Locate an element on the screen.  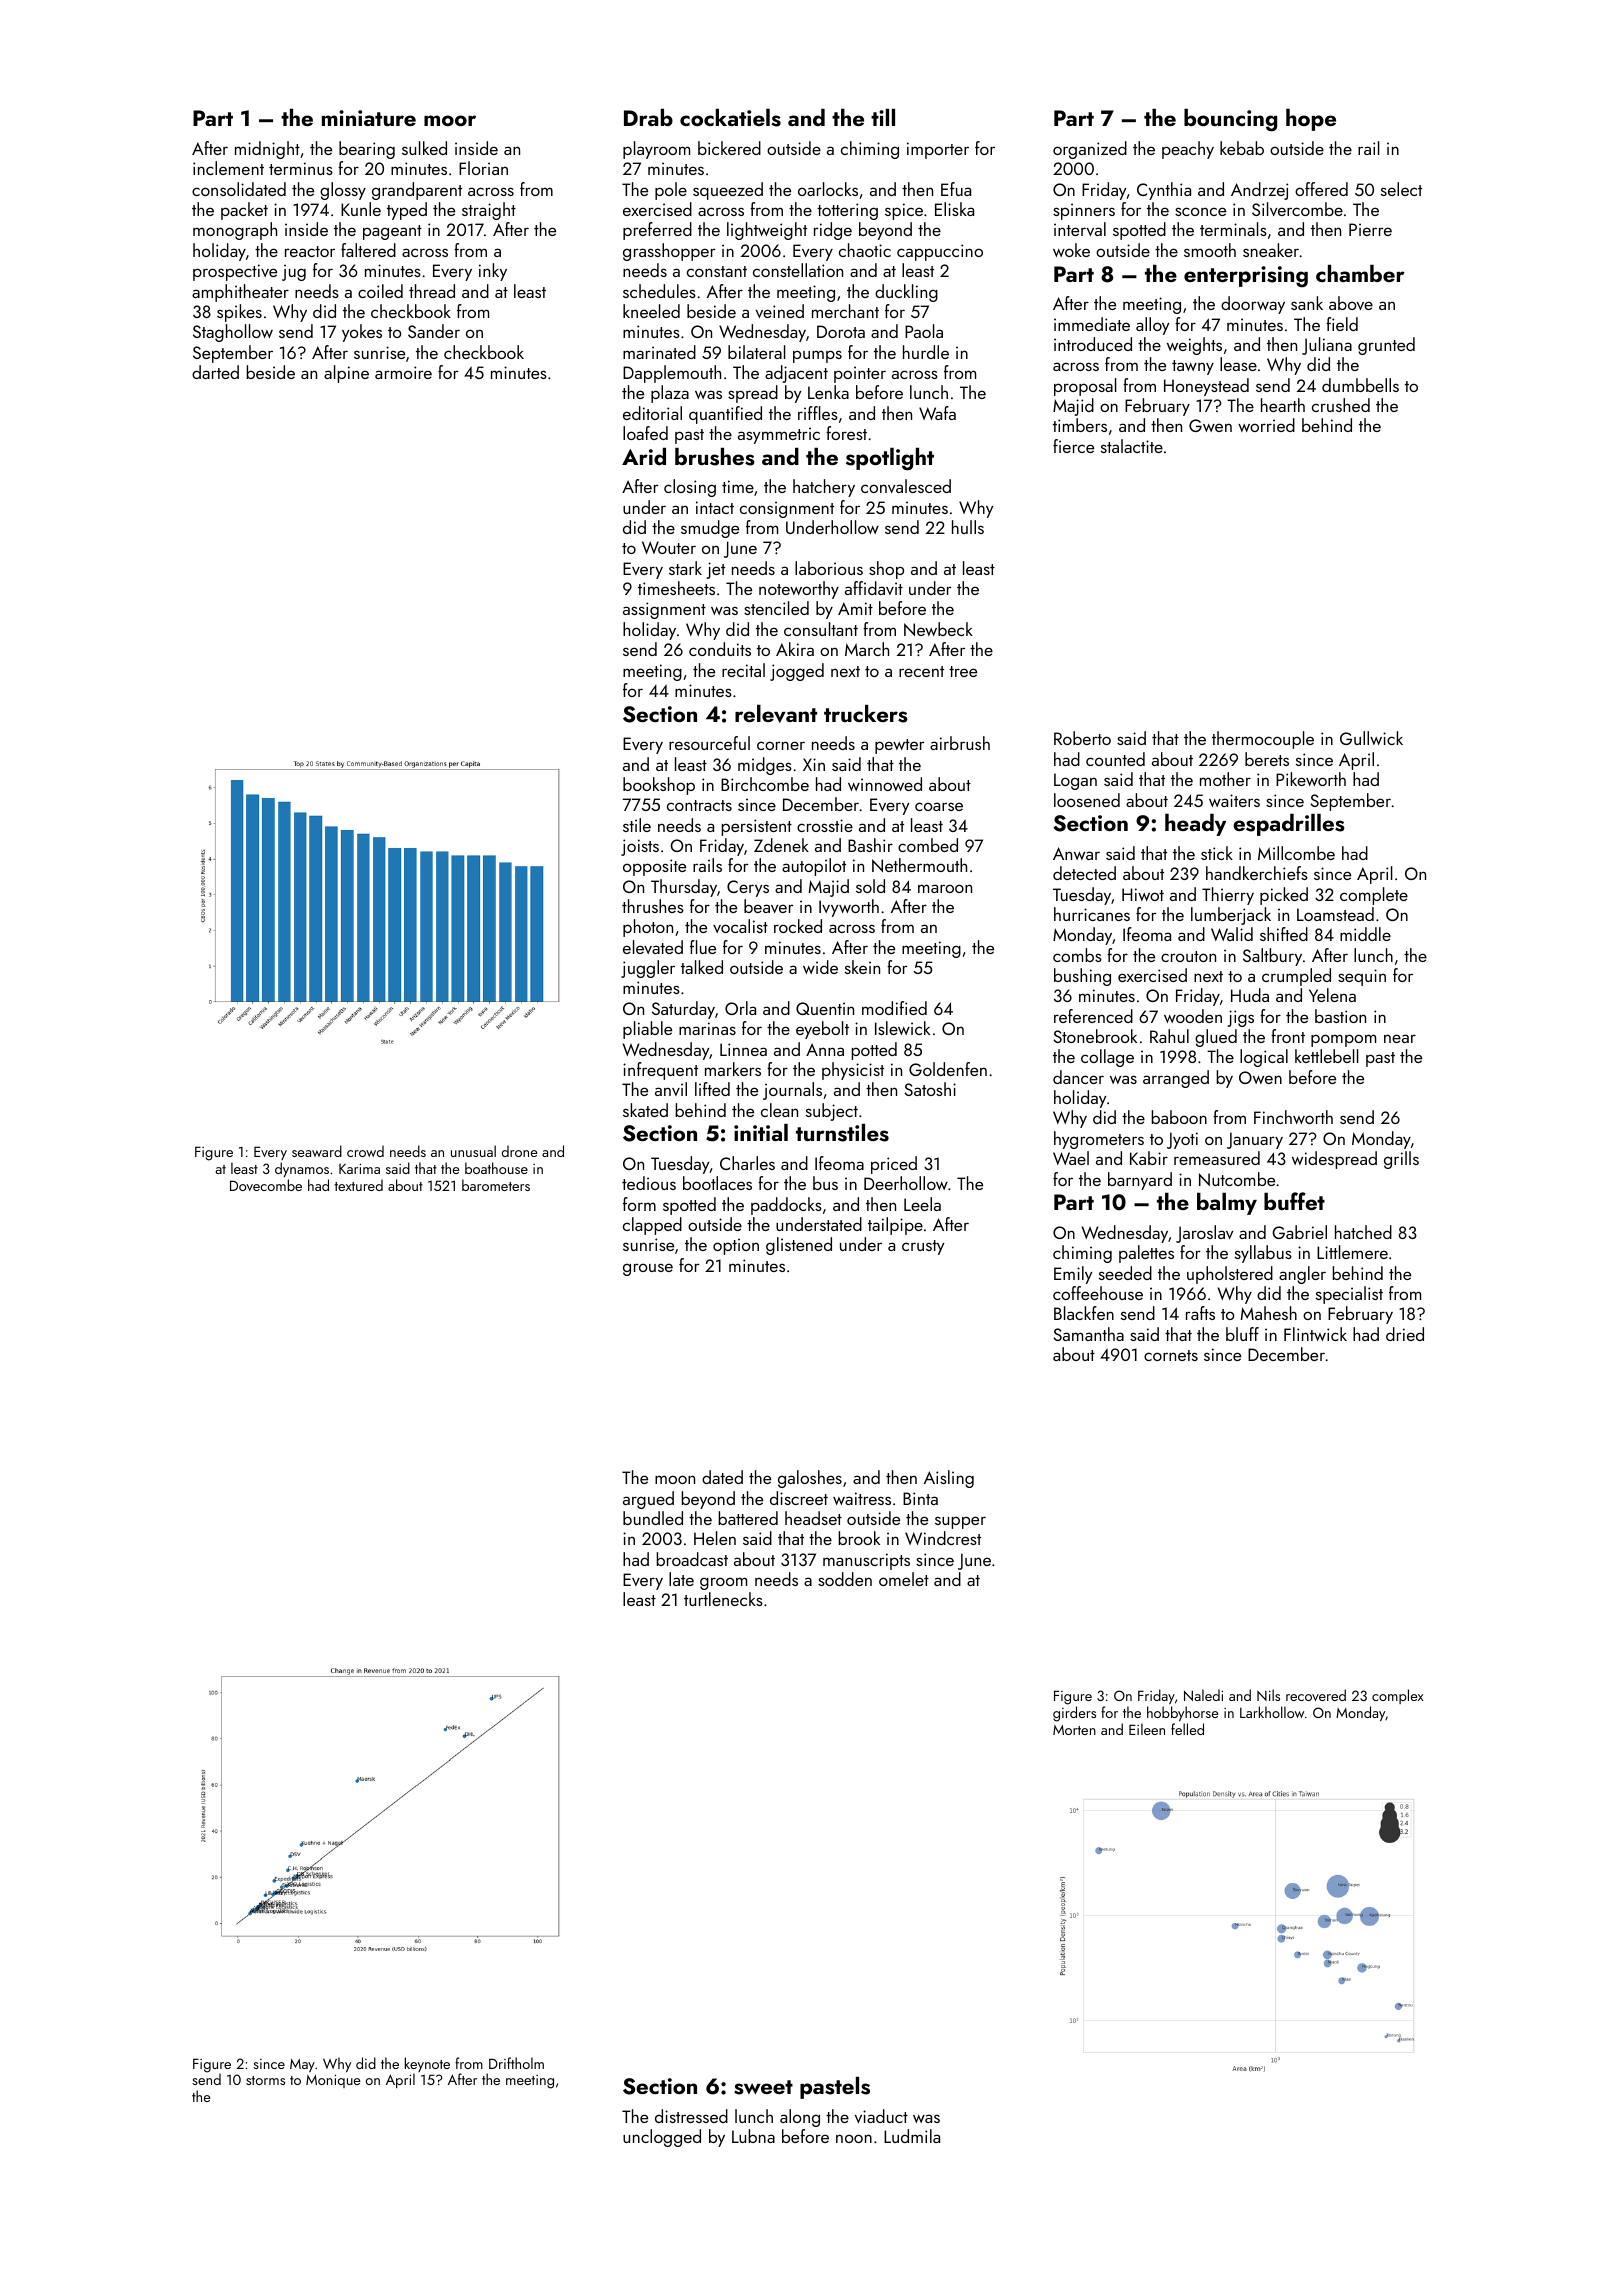
storms is located at coordinates (265, 2080).
